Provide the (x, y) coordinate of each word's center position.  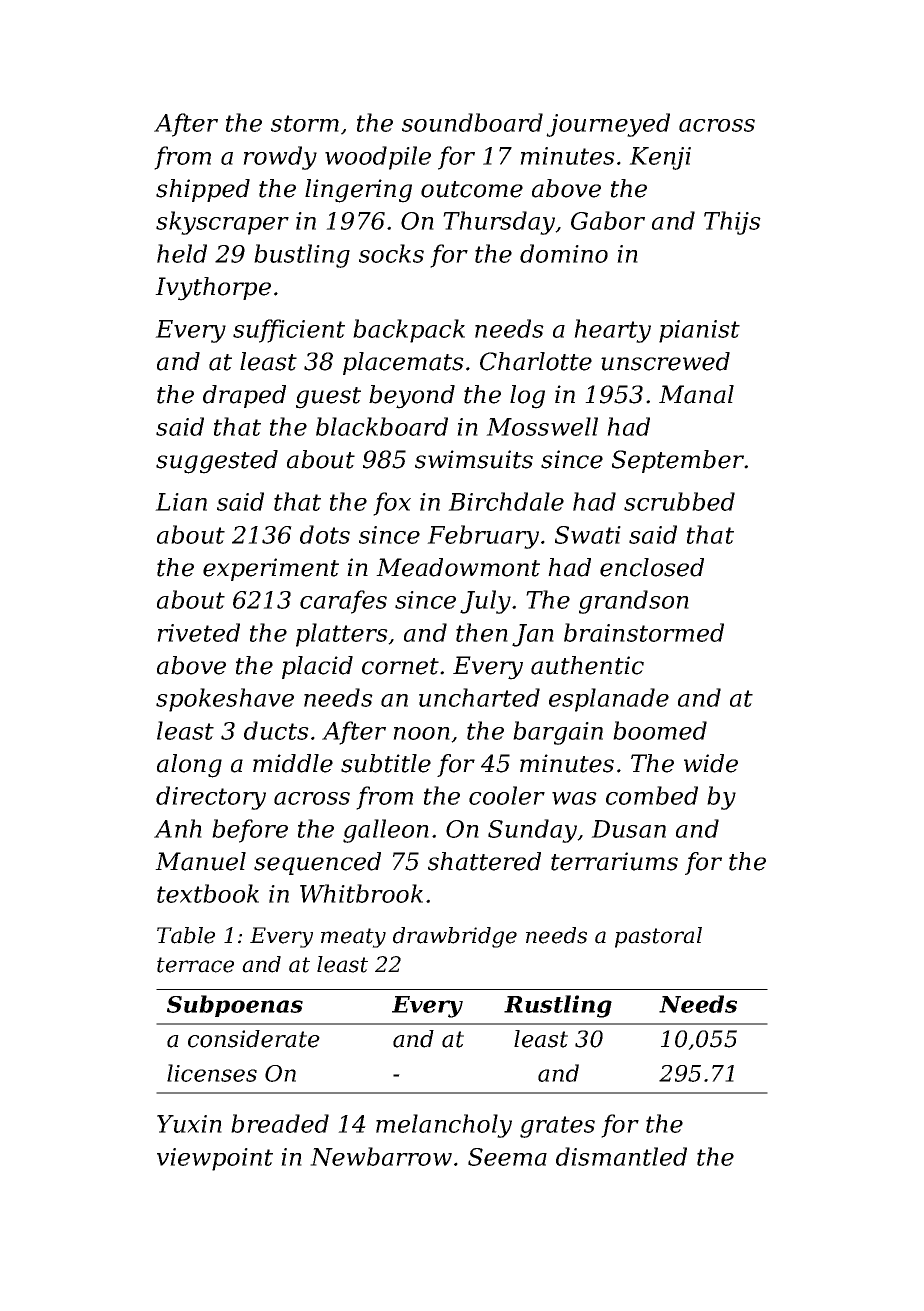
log (527, 397)
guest (328, 398)
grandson (634, 602)
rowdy (280, 158)
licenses (212, 1073)
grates (557, 1127)
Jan (533, 635)
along (189, 766)
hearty (612, 331)
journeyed (608, 125)
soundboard (472, 122)
